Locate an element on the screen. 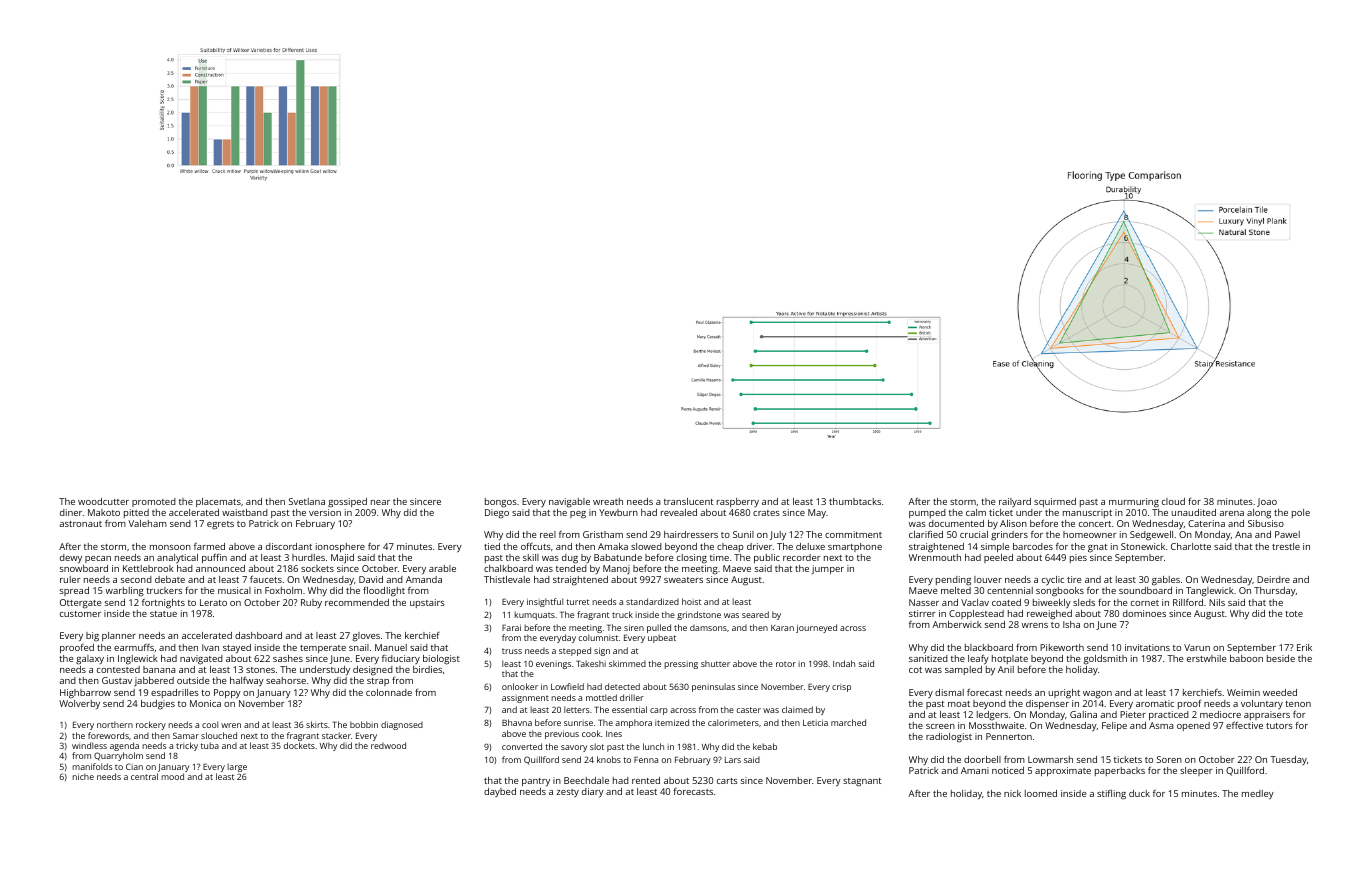 The height and width of the screenshot is (887, 1372). previous is located at coordinates (562, 734).
